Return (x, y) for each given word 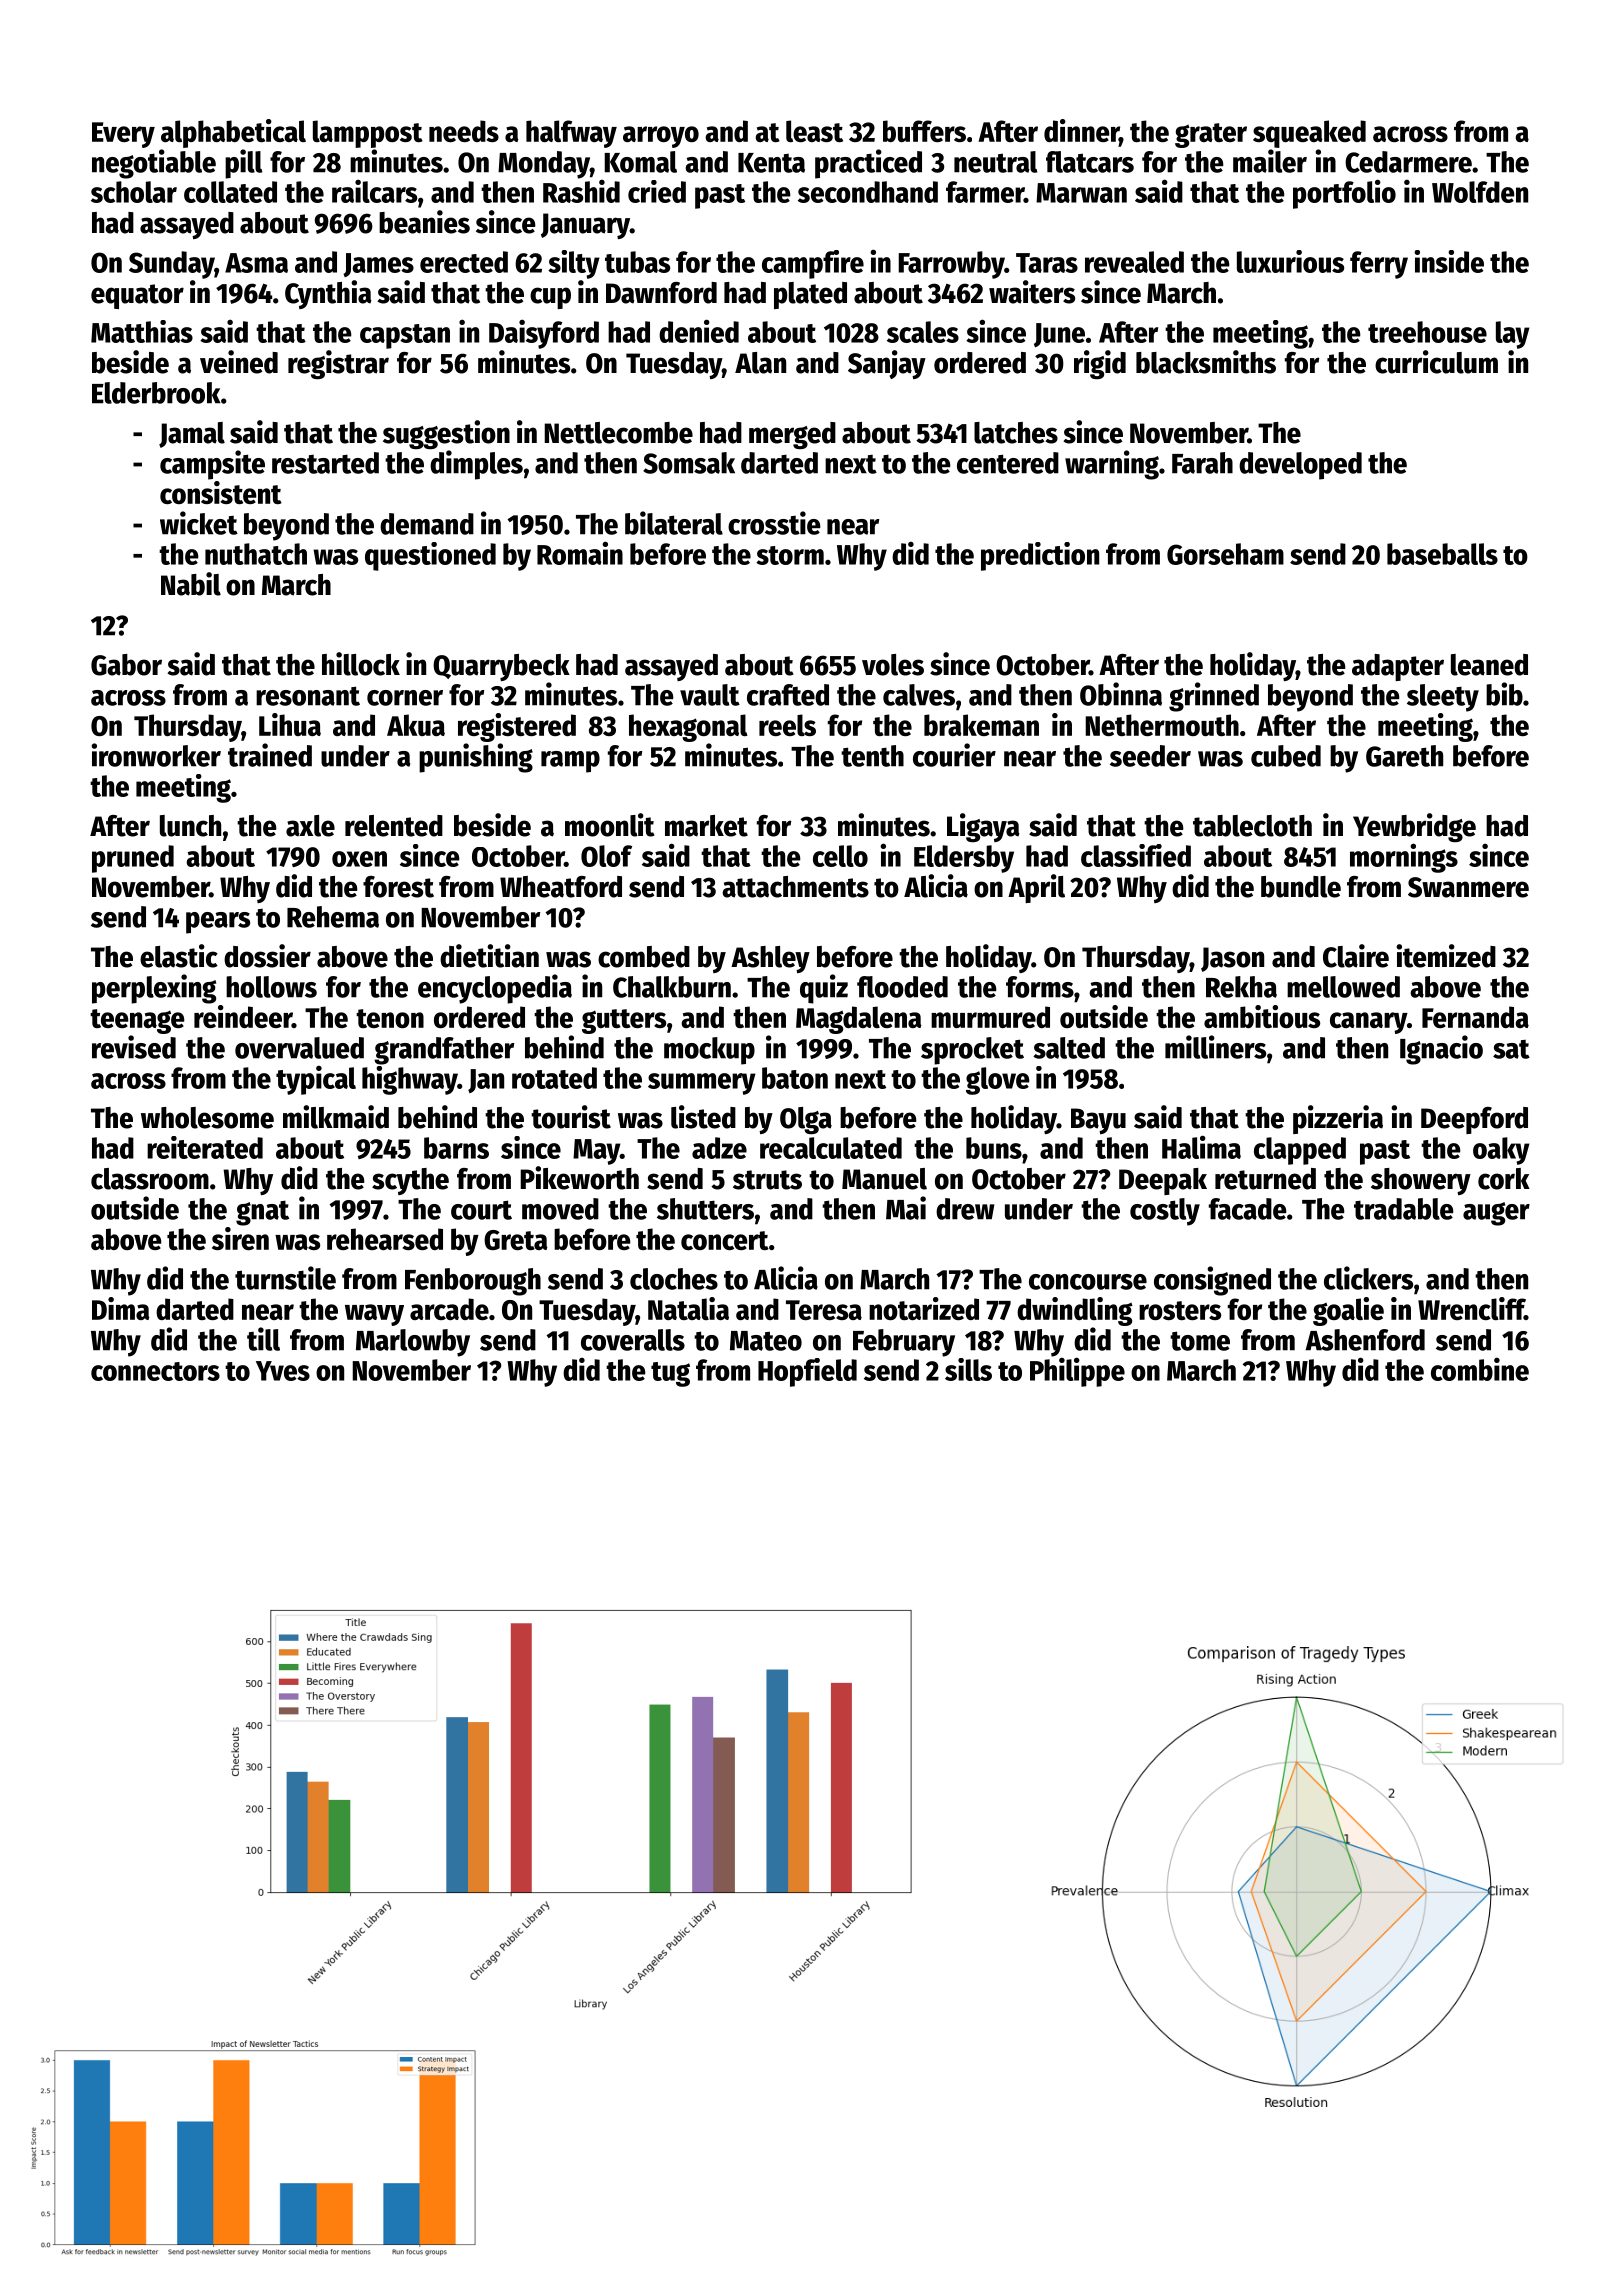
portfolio (1344, 194)
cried (657, 191)
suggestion (446, 434)
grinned (1214, 697)
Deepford (1474, 1120)
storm (790, 555)
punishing (476, 758)
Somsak (689, 463)
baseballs (1442, 554)
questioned (430, 556)
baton (795, 1078)
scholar (134, 192)
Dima (121, 1308)
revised (134, 1047)
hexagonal (688, 728)
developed (1300, 466)
